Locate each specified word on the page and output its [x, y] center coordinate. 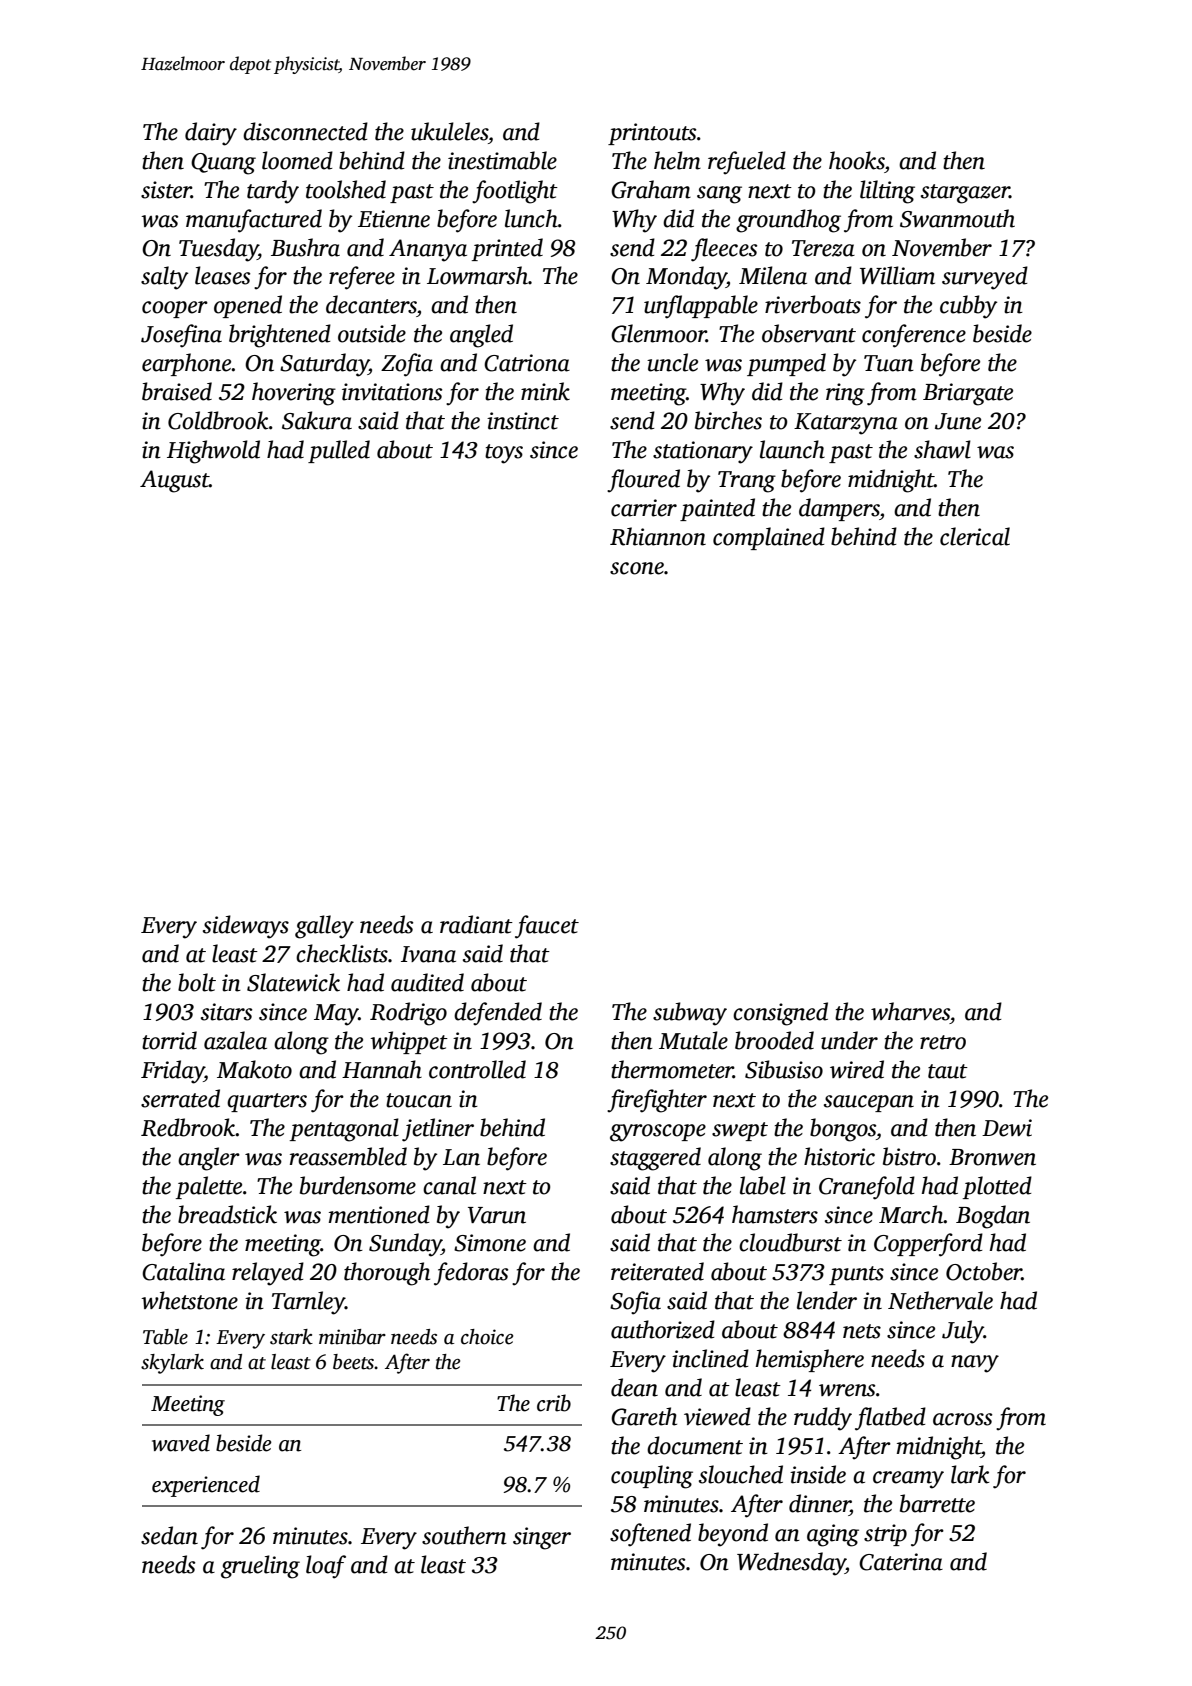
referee [362, 278]
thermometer [672, 1069]
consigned [780, 1014]
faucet [547, 927]
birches [728, 420]
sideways [246, 927]
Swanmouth [957, 218]
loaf [326, 1567]
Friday [172, 1072]
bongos [843, 1130]
